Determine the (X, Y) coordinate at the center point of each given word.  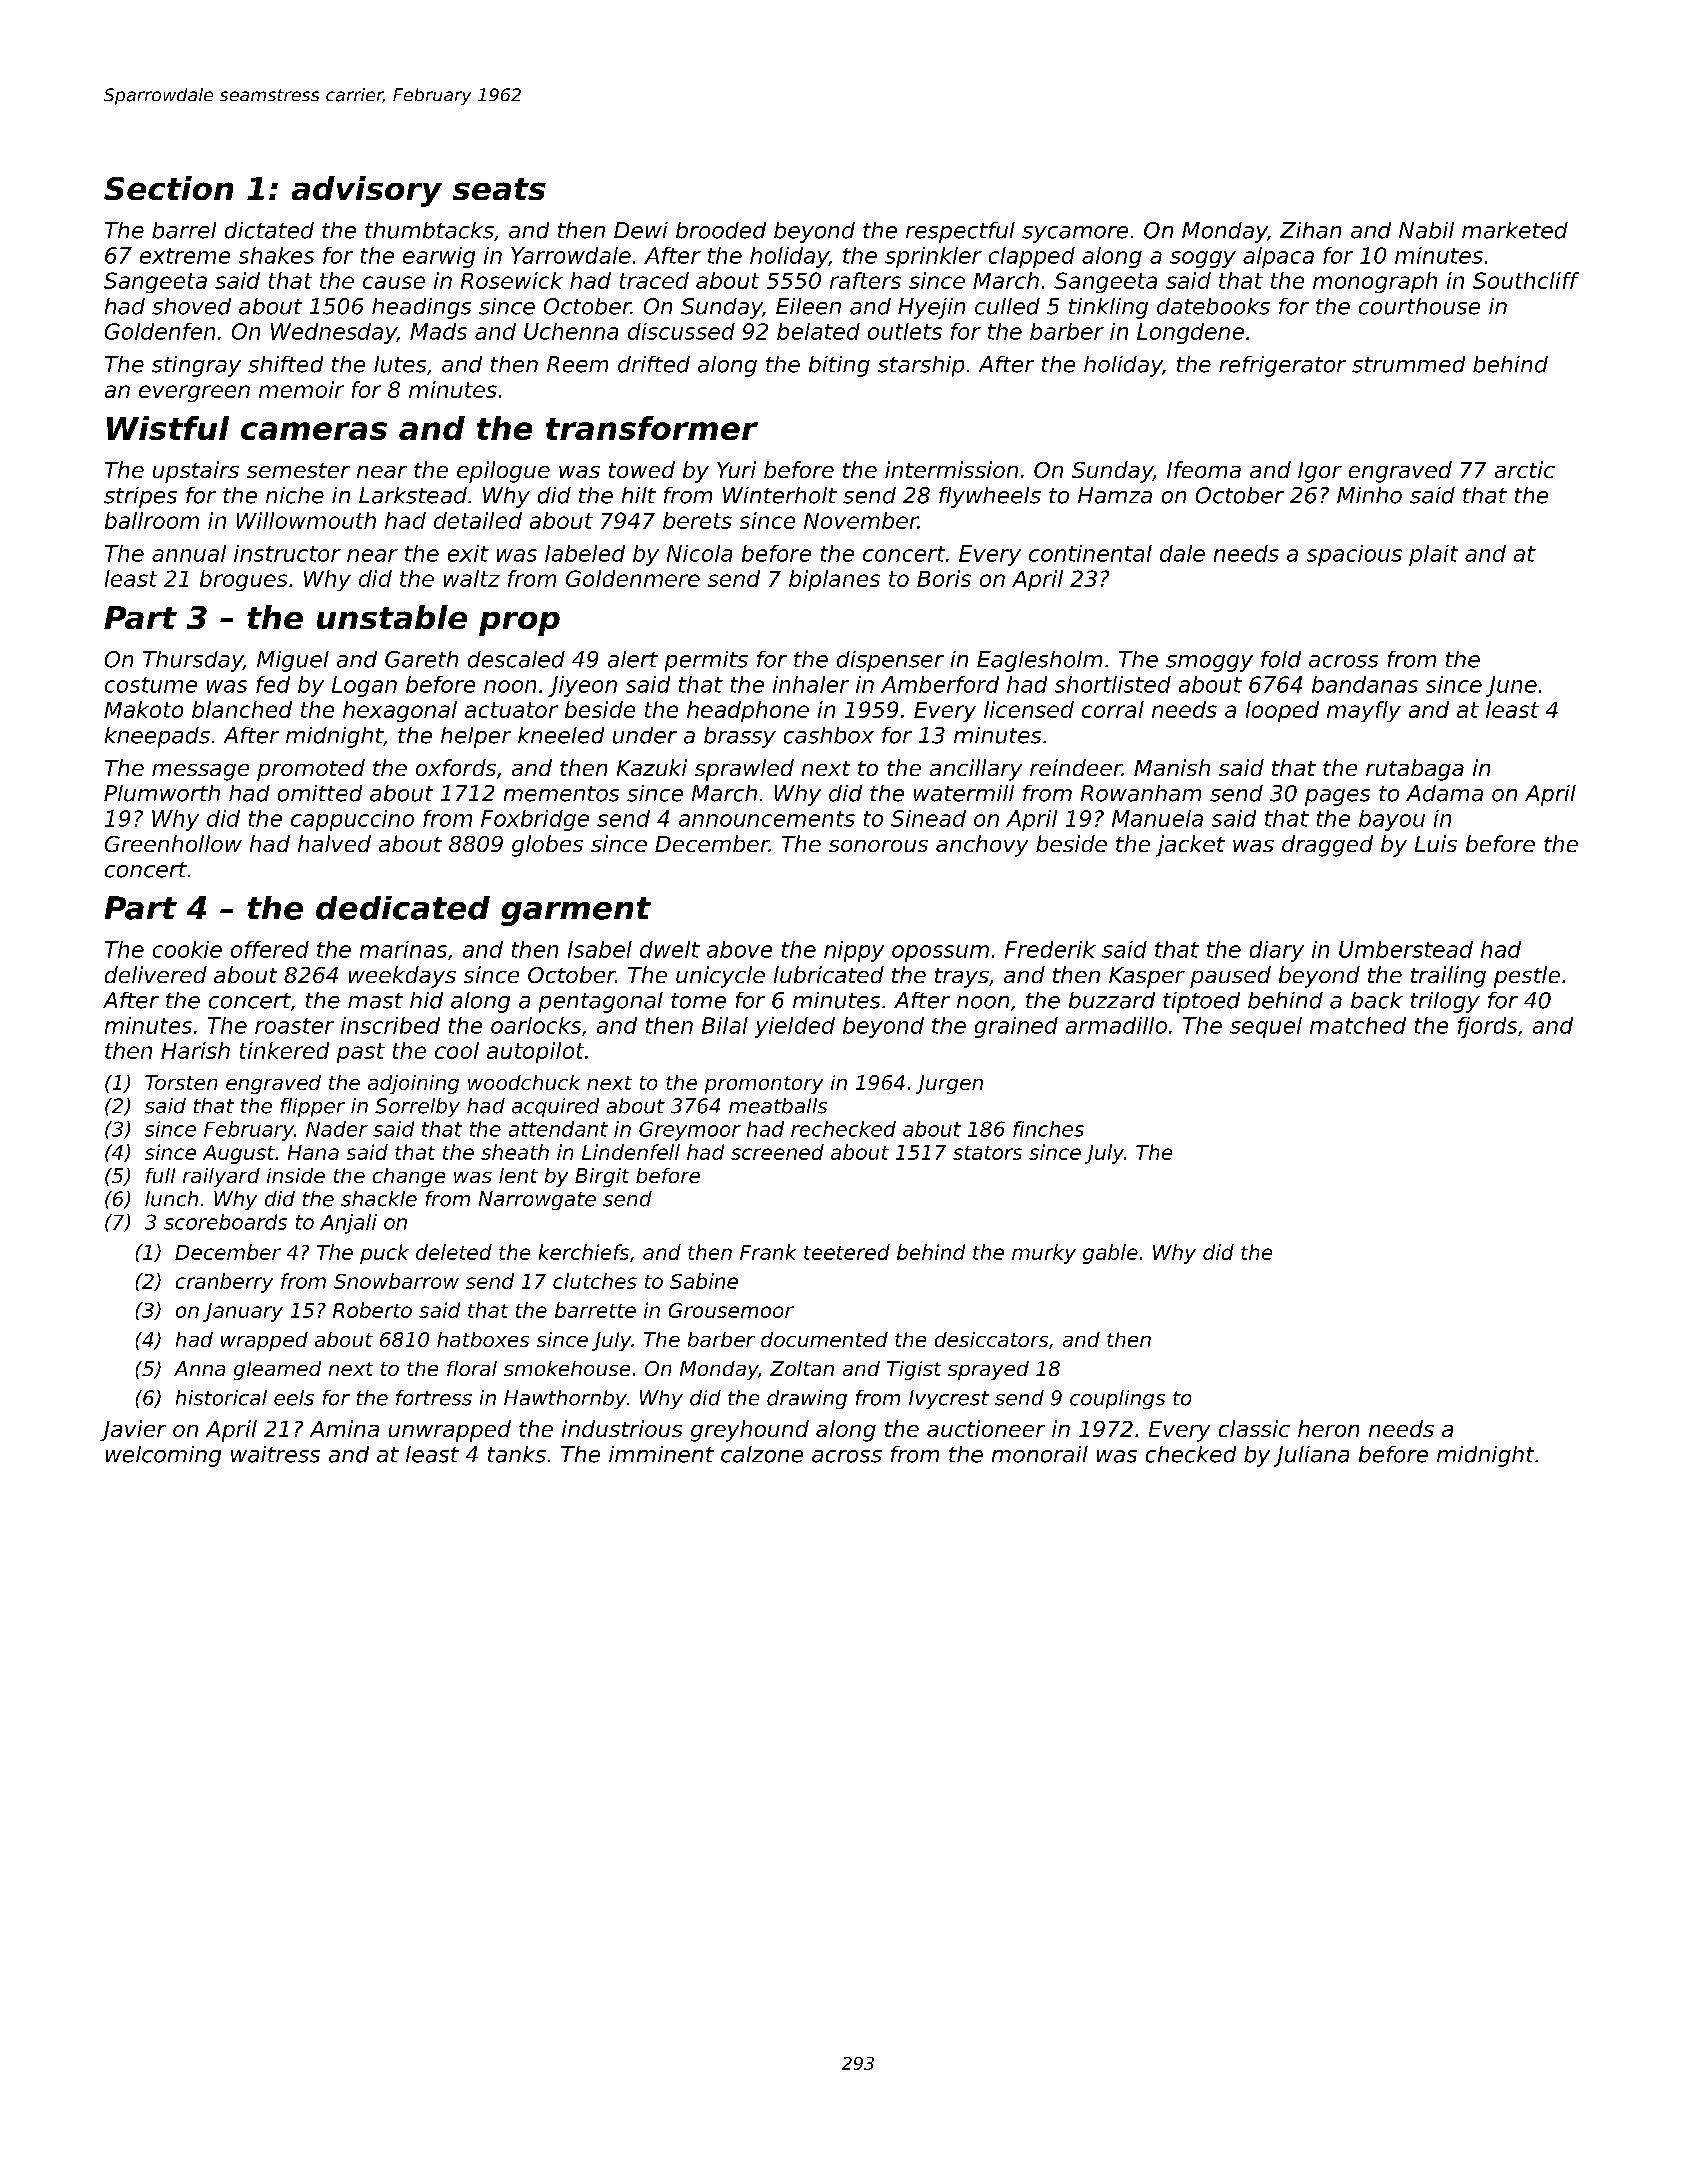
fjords (1487, 1027)
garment (576, 911)
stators (987, 1153)
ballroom (152, 520)
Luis (1436, 843)
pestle (1527, 977)
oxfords (456, 767)
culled (1007, 306)
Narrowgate (537, 1200)
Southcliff (1526, 280)
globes (547, 846)
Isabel (600, 949)
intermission (951, 469)
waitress (275, 1454)
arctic (1525, 469)
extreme (185, 256)
